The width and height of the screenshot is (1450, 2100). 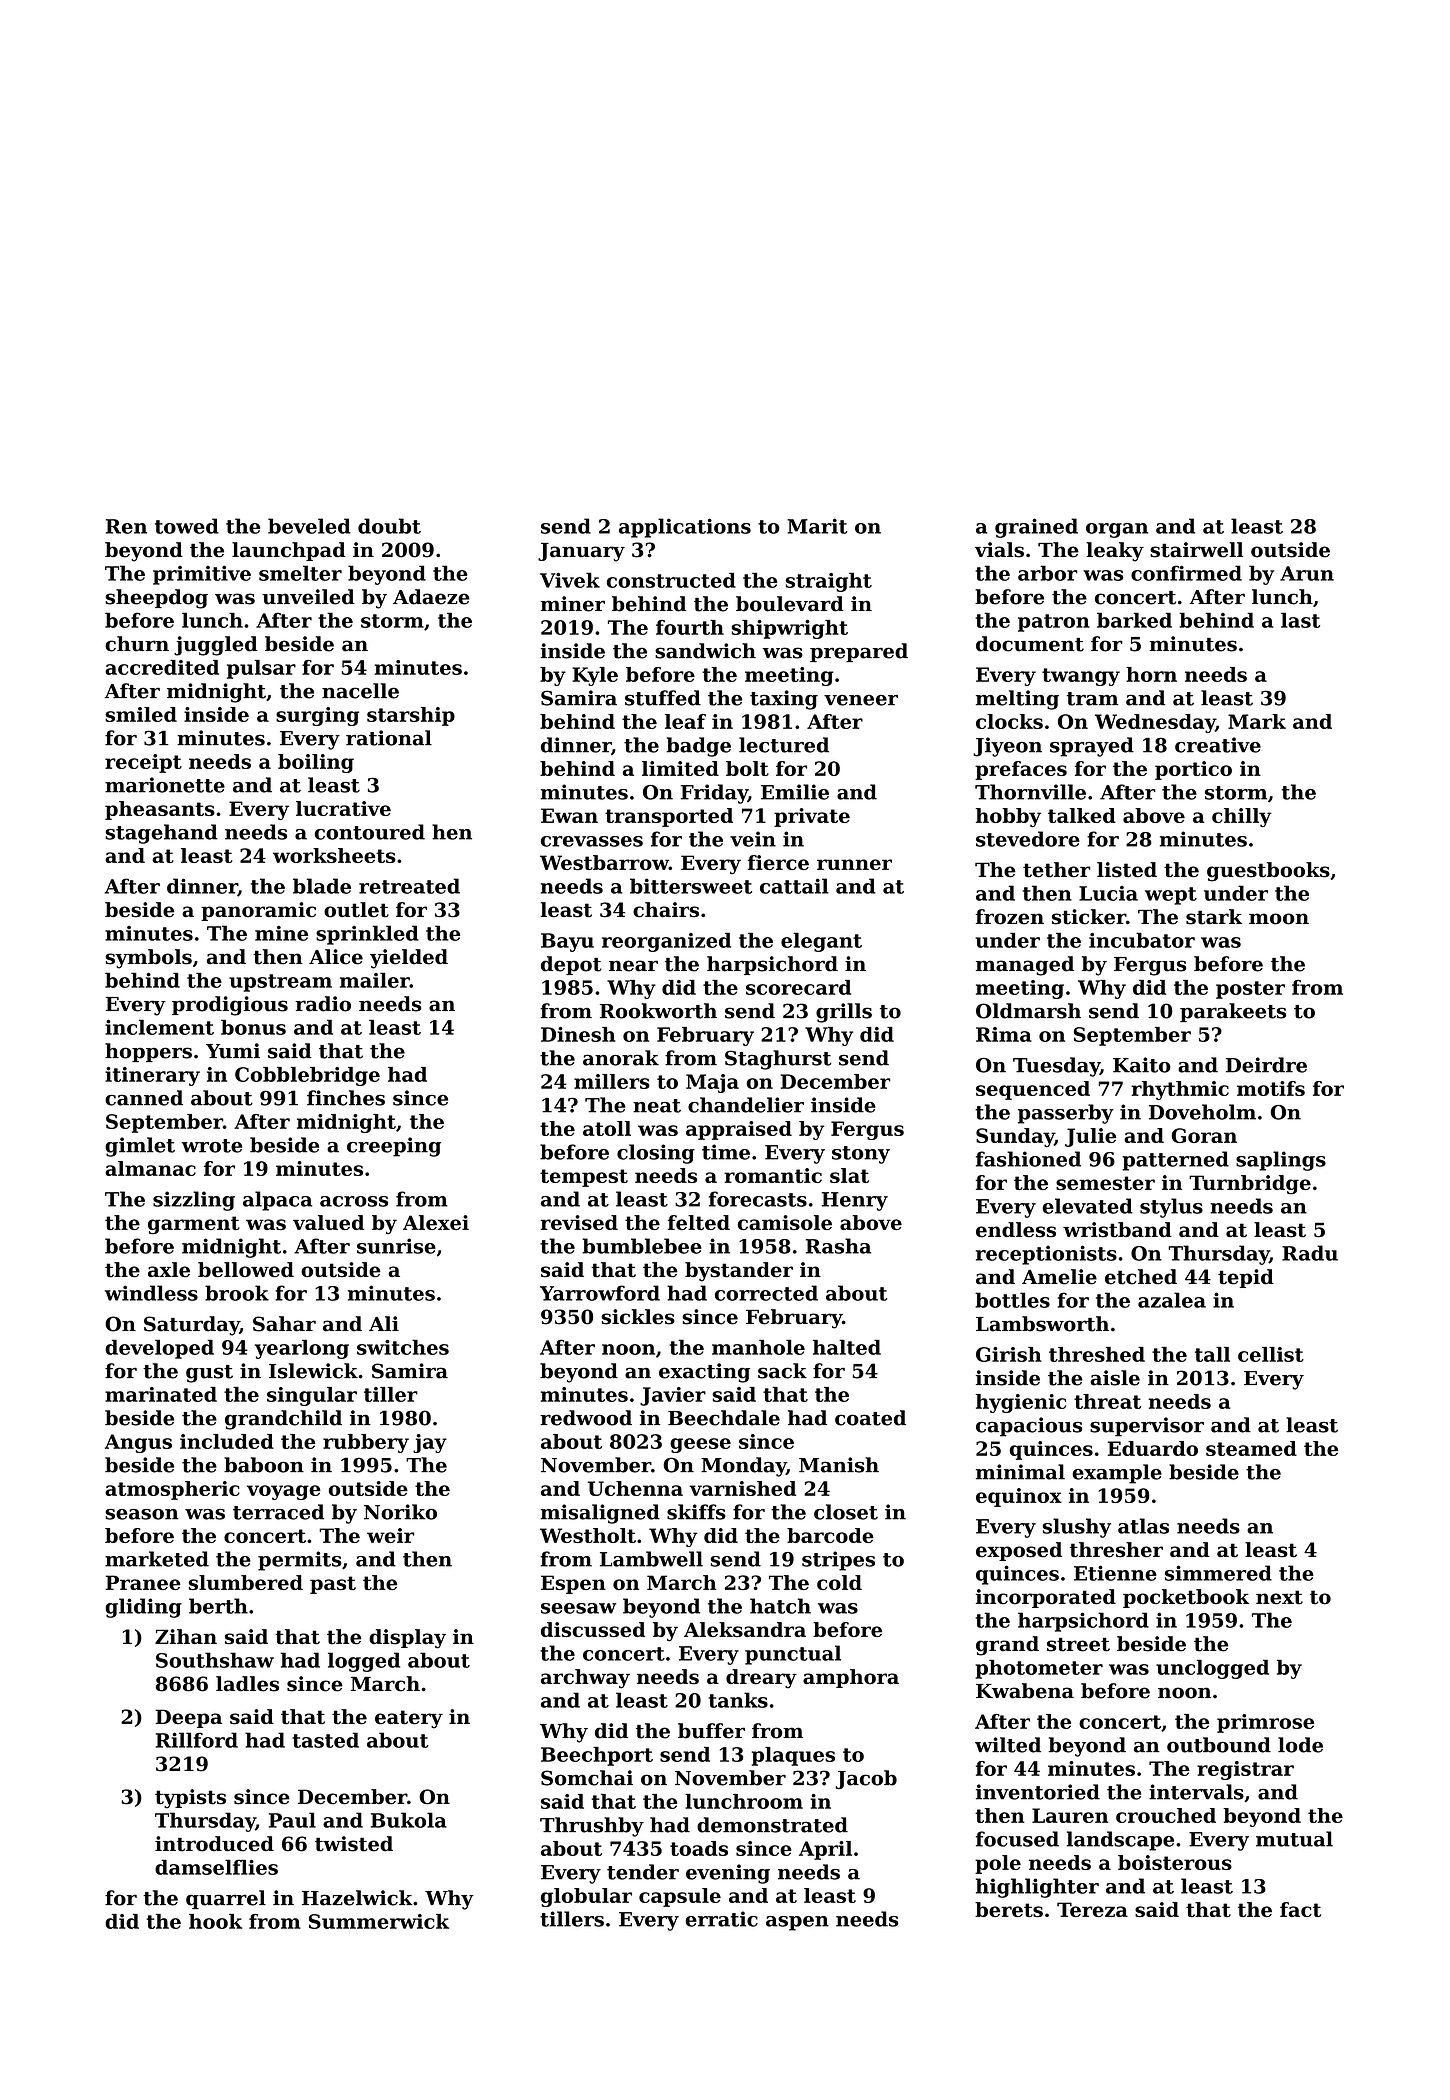 What do you see at coordinates (1300, 1745) in the screenshot?
I see `lode` at bounding box center [1300, 1745].
